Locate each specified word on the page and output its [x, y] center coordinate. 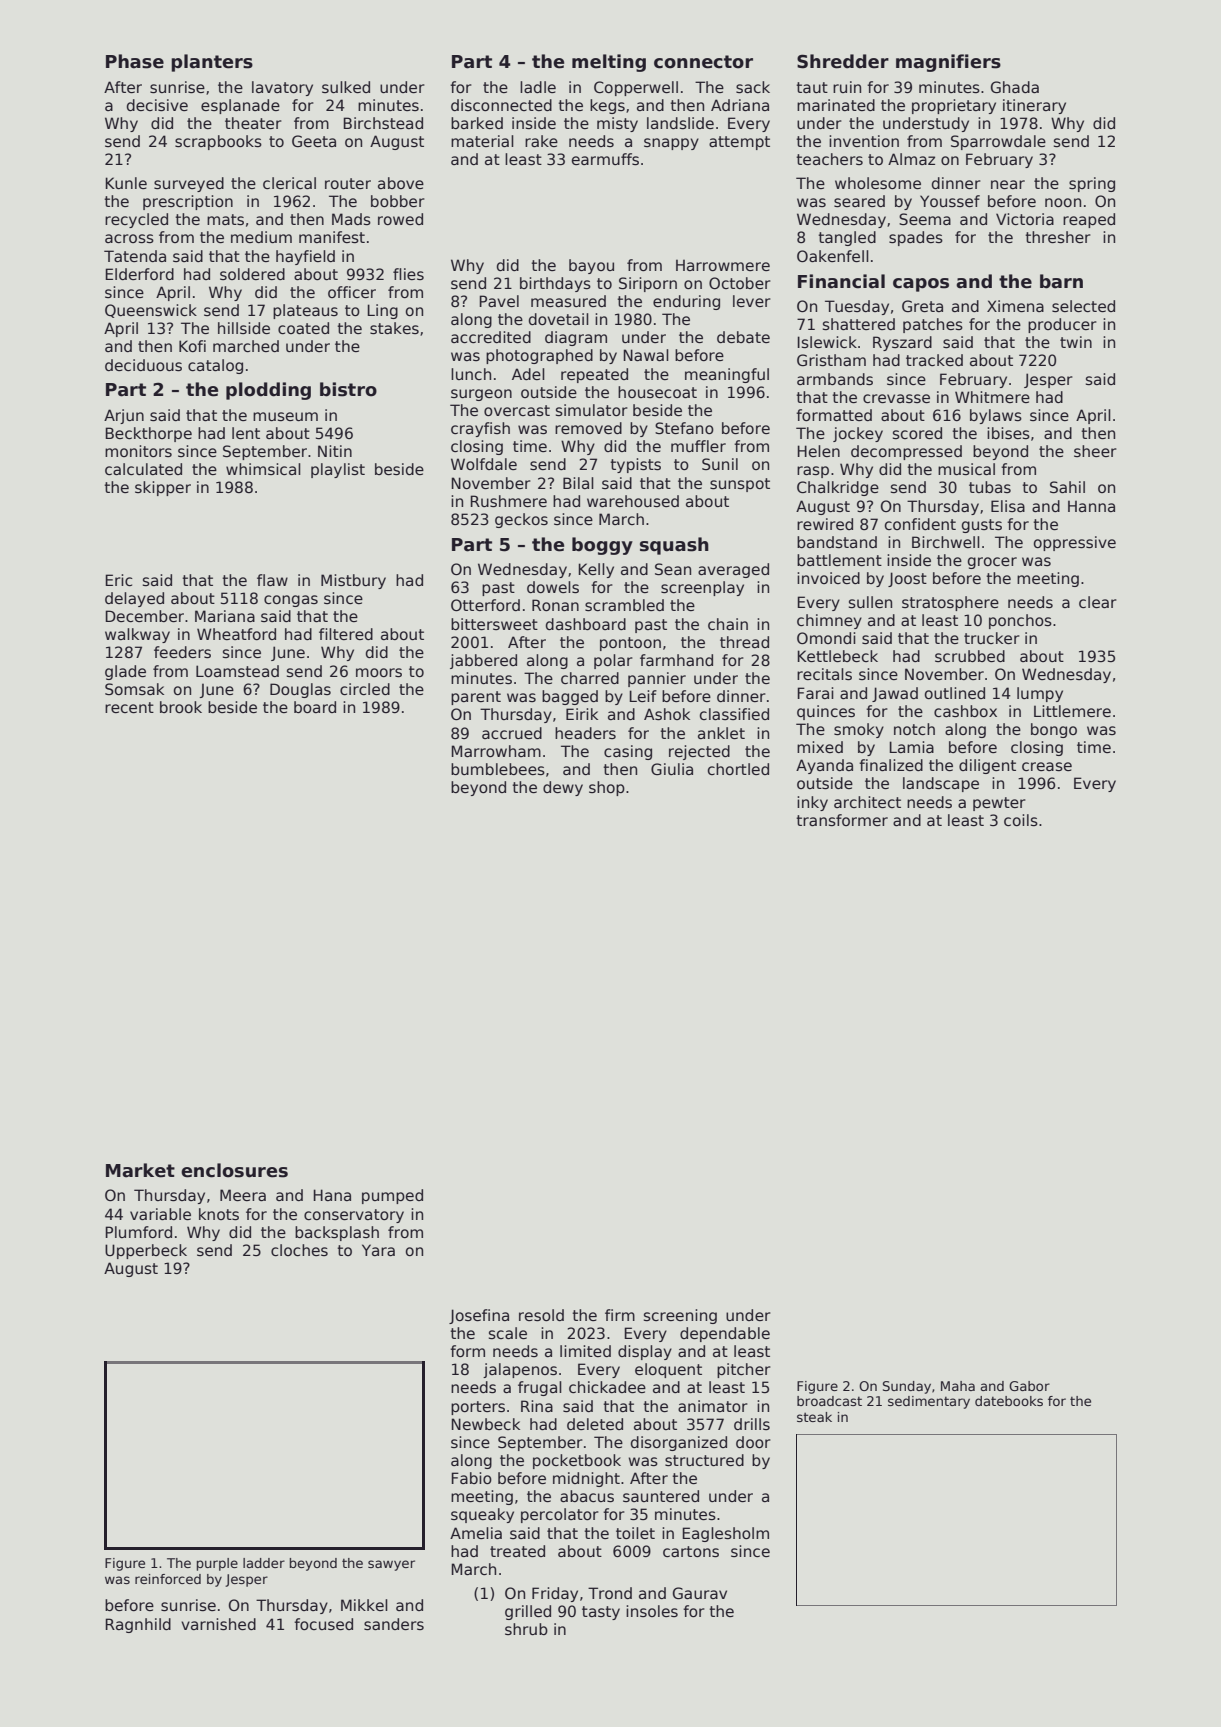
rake [541, 141]
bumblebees [498, 769]
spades [916, 238]
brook [181, 707]
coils [1021, 820]
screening [680, 1316]
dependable [725, 1334]
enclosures [234, 1170]
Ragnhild [138, 1625]
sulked [346, 87]
